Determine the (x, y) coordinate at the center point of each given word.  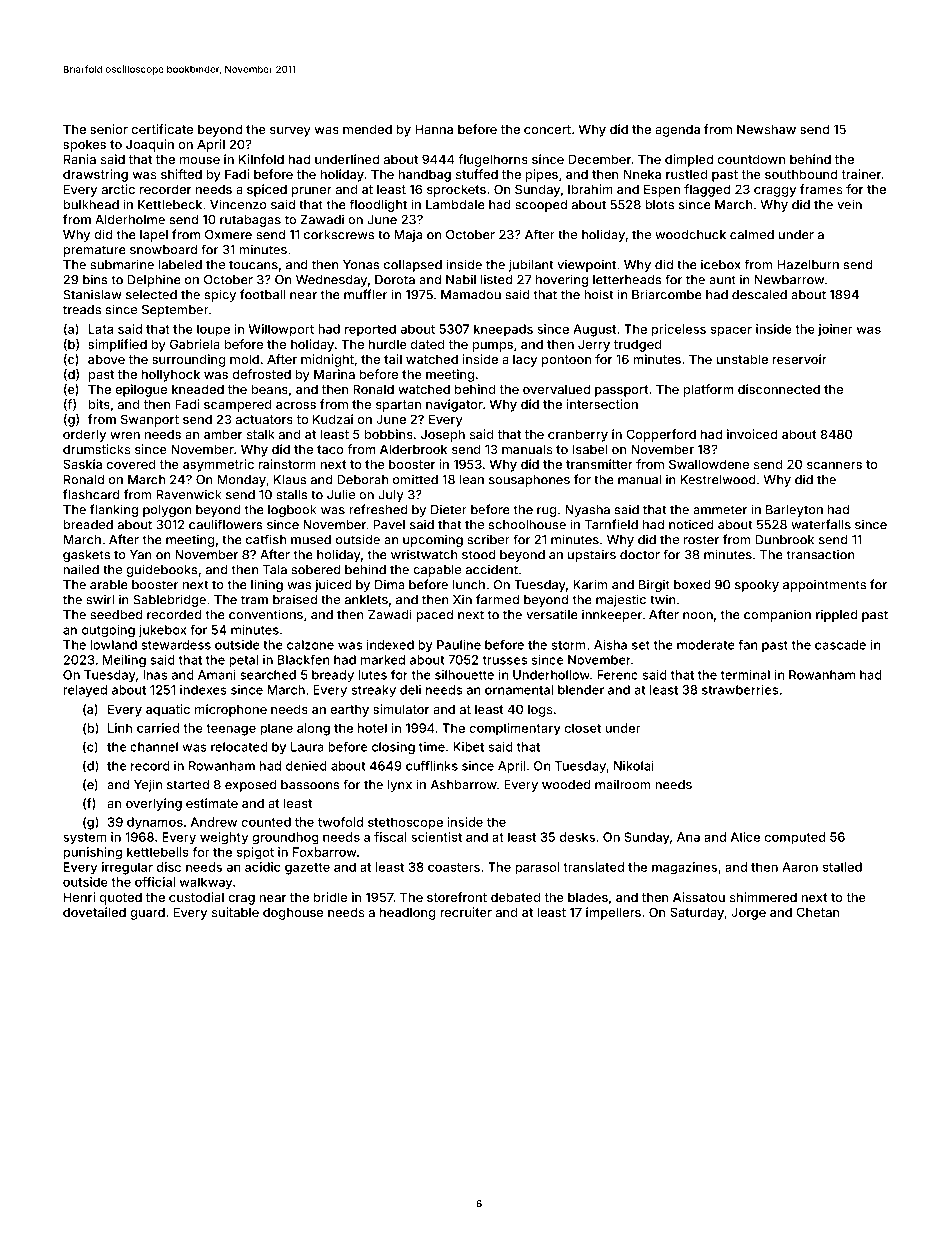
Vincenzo (238, 204)
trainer (861, 174)
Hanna (434, 129)
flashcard (91, 494)
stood (479, 555)
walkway (206, 883)
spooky (757, 586)
